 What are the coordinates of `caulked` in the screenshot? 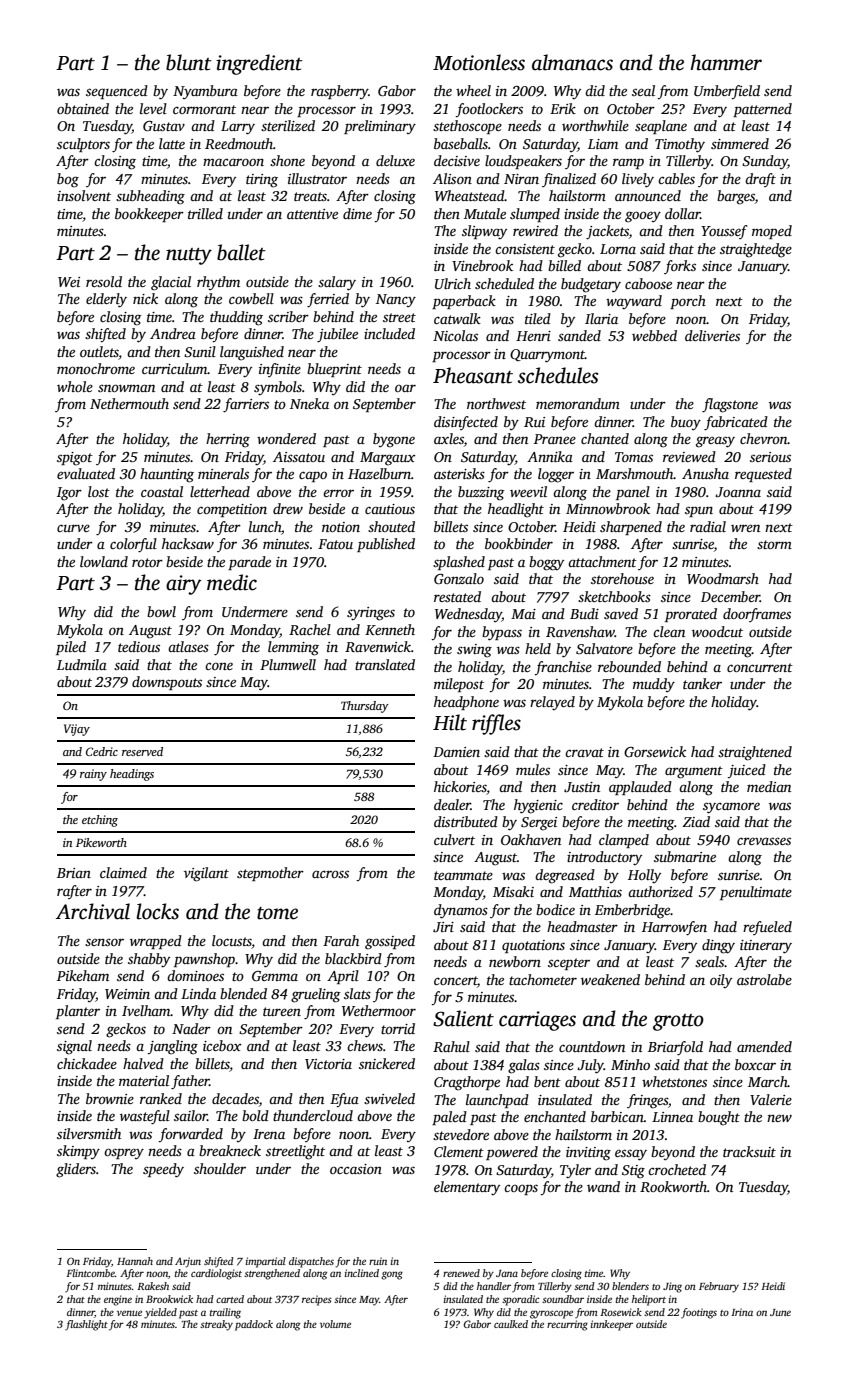 It's located at (511, 1324).
